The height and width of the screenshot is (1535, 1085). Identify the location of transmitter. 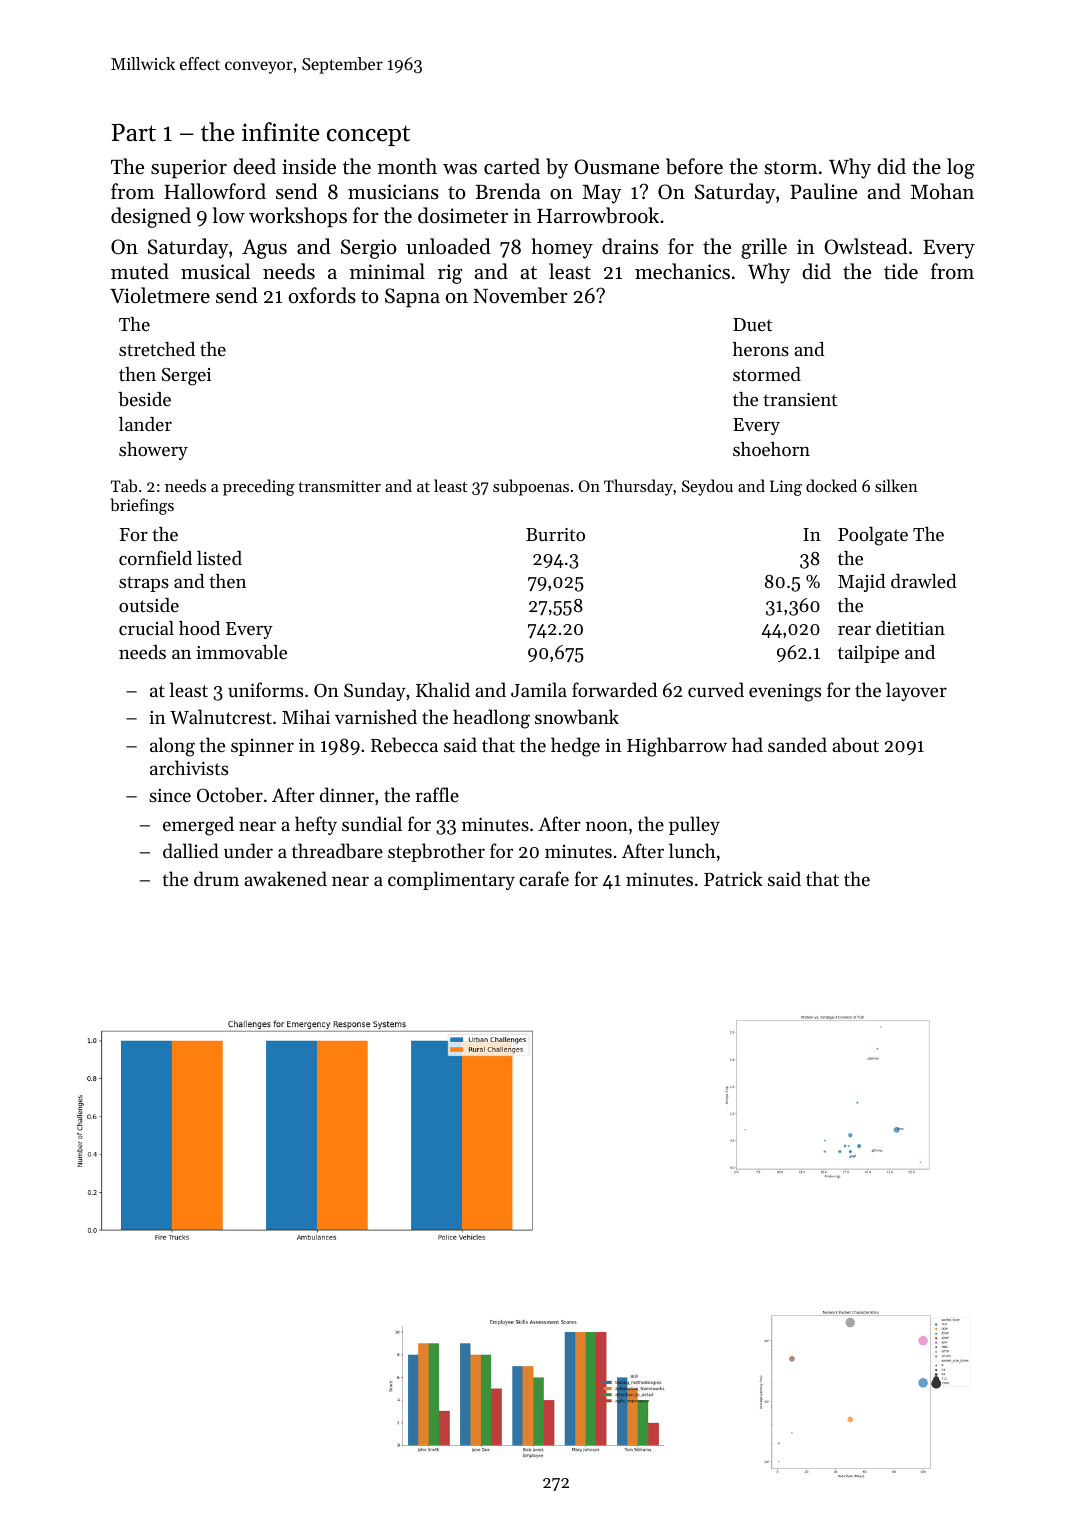
(339, 486).
